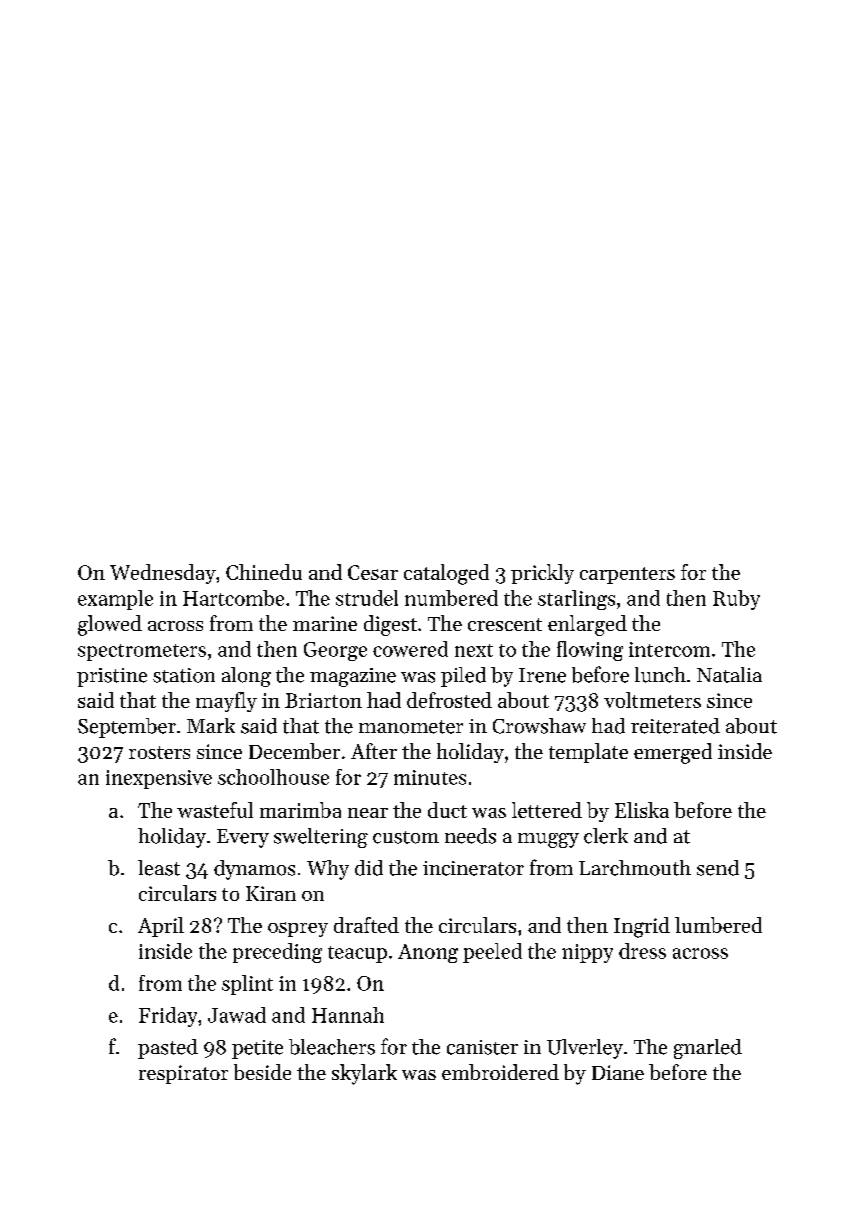  I want to click on dynamos, so click(254, 870).
